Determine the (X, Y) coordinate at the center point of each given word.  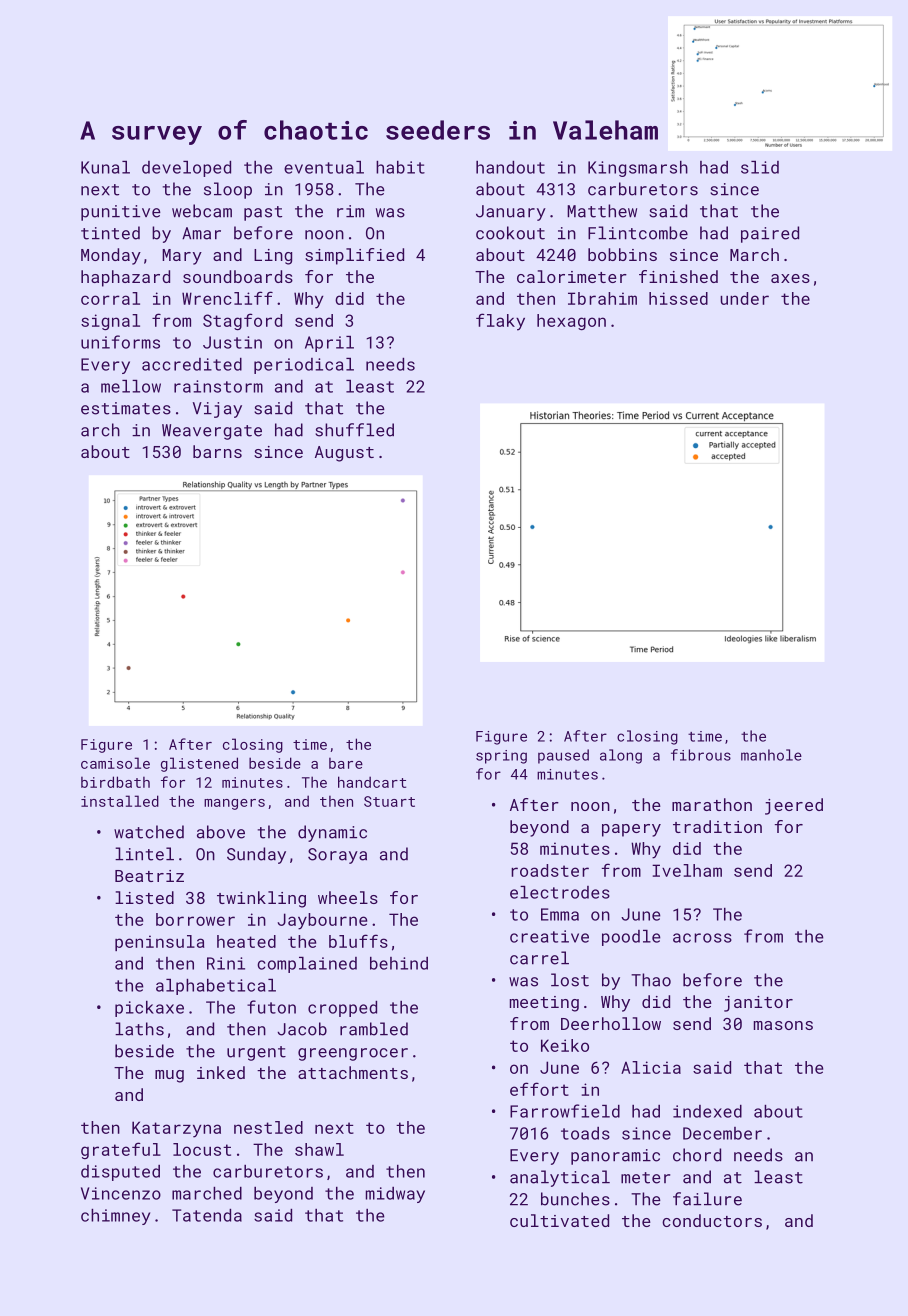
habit (400, 167)
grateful (121, 1150)
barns (217, 451)
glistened (199, 764)
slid (760, 167)
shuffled (354, 430)
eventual (324, 167)
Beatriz (149, 876)
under (744, 298)
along (621, 756)
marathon (712, 804)
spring (501, 757)
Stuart (389, 801)
